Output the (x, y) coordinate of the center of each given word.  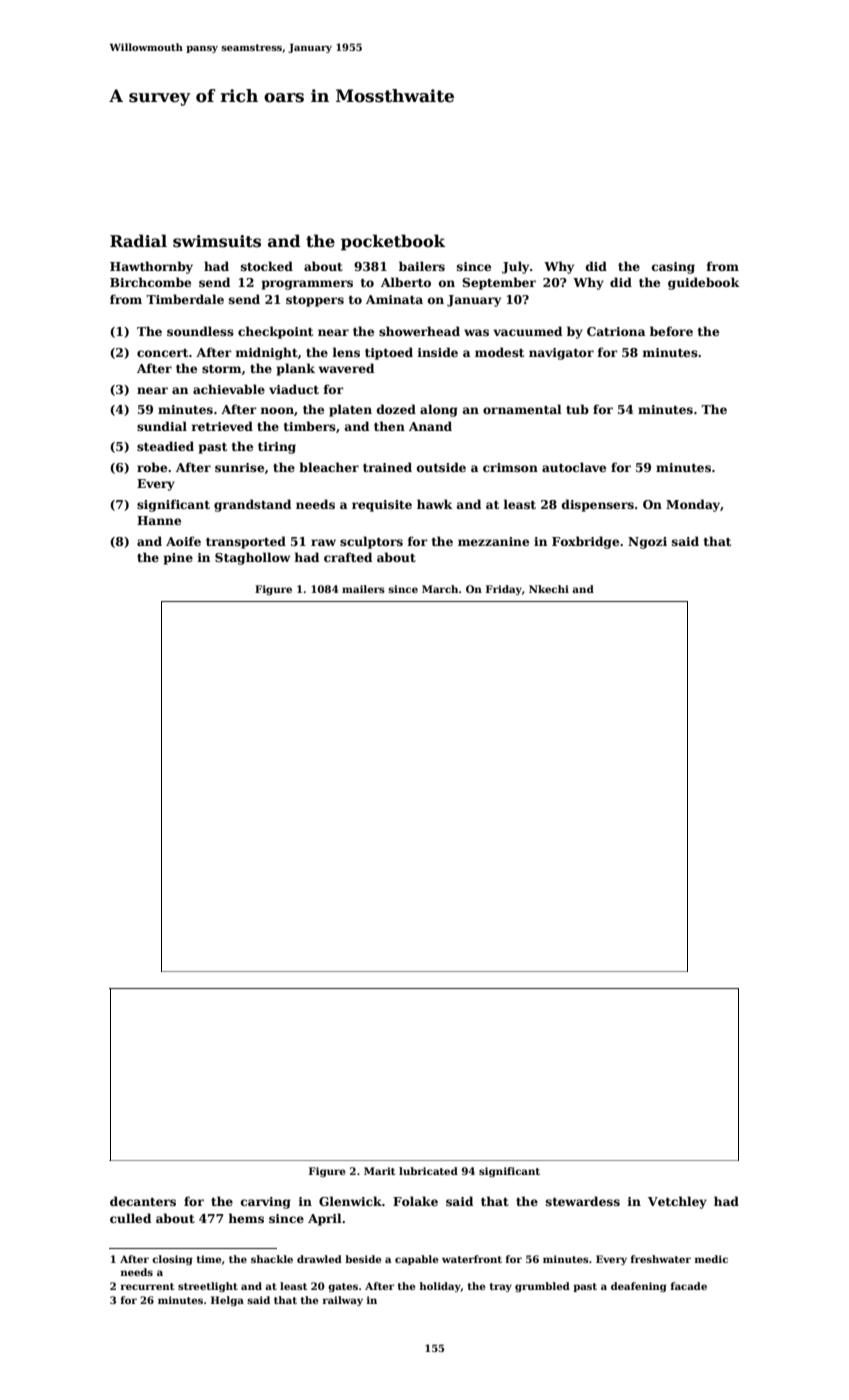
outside (441, 467)
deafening (639, 1287)
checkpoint (275, 332)
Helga (227, 1301)
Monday (693, 505)
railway (343, 1301)
